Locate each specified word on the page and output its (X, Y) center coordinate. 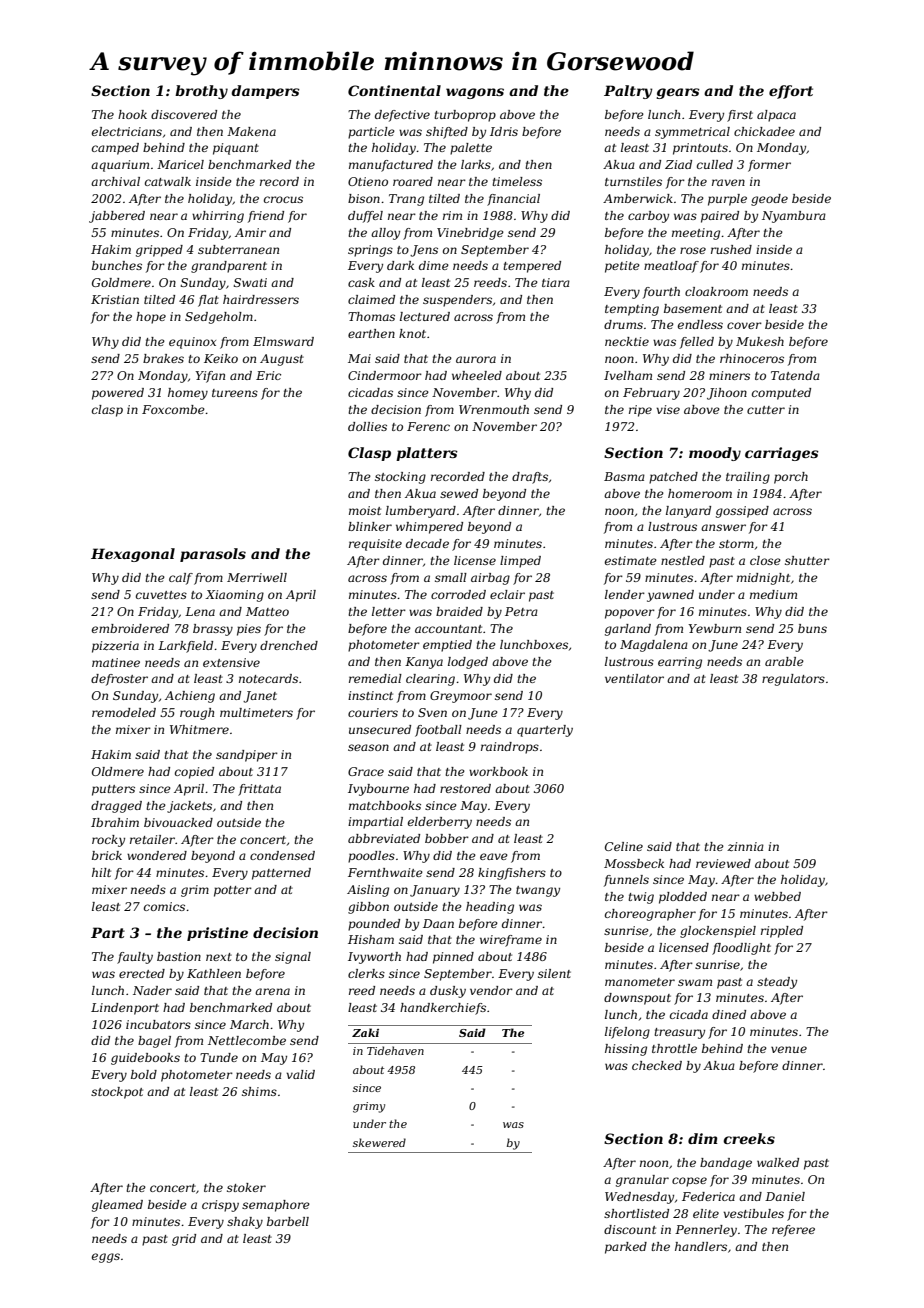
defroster (119, 680)
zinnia (745, 846)
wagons (475, 93)
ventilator (634, 678)
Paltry (628, 92)
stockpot (117, 1093)
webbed (777, 896)
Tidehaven (395, 1050)
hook (132, 114)
